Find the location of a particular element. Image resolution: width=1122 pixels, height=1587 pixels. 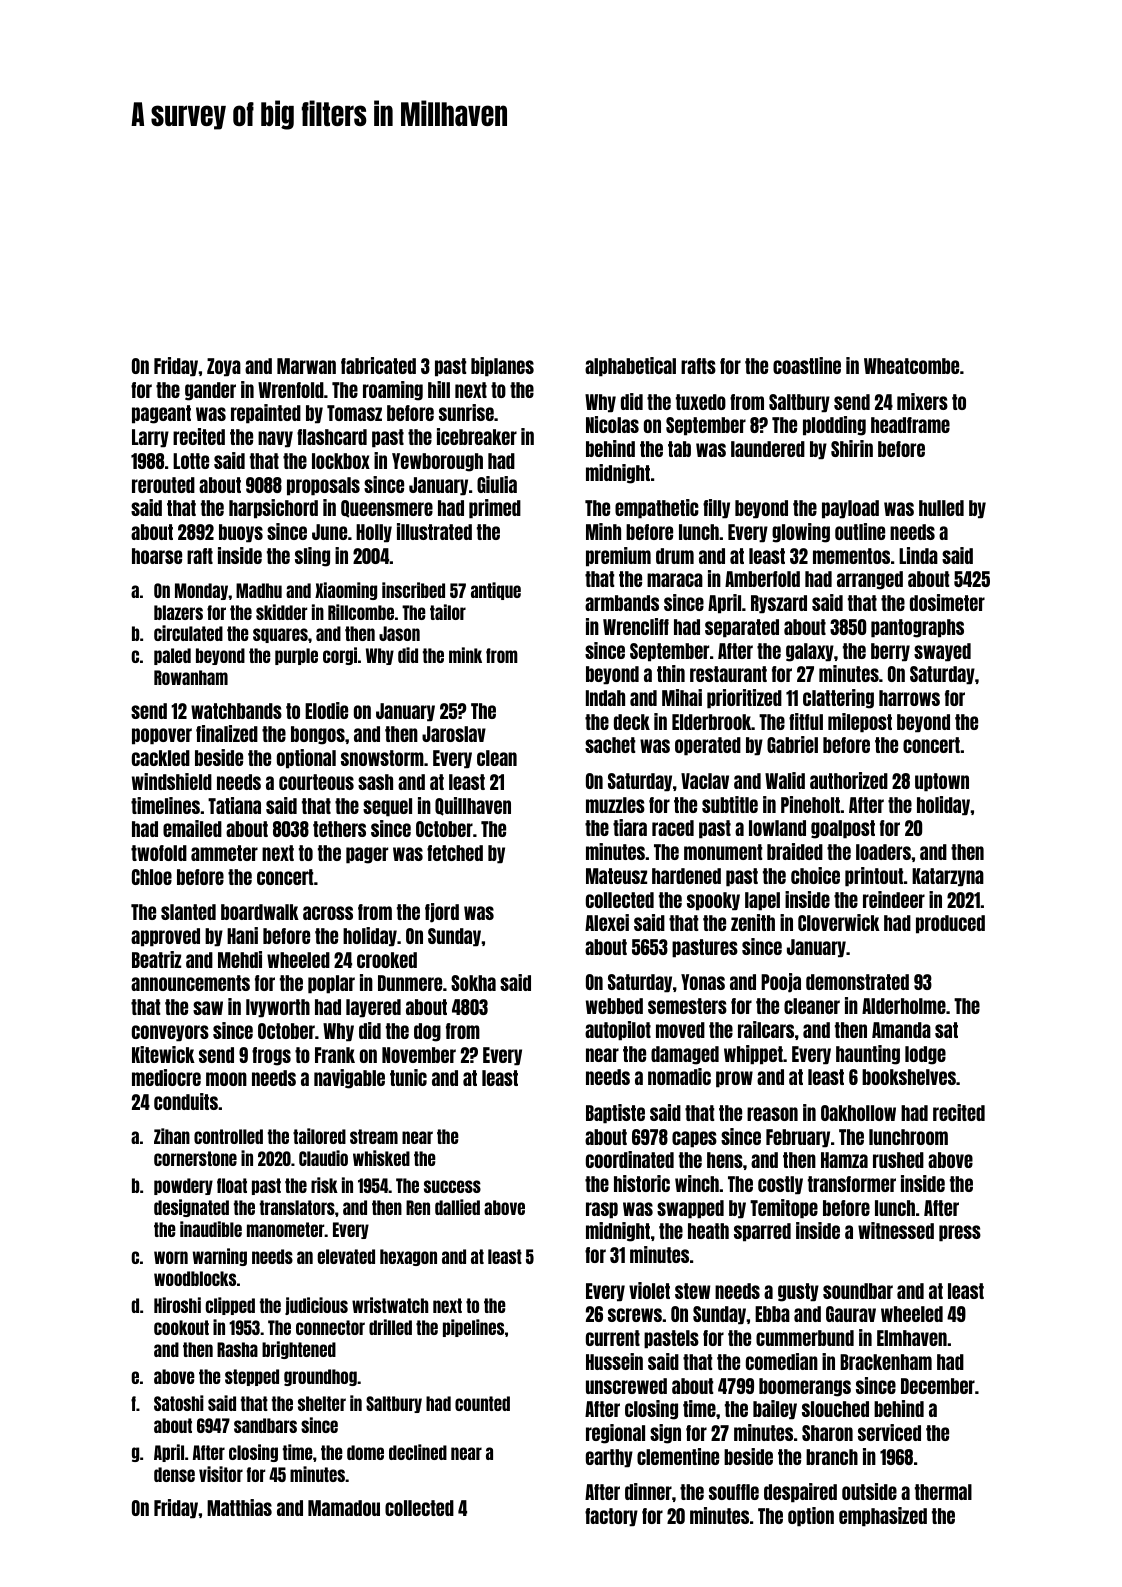

biplanes is located at coordinates (502, 367).
